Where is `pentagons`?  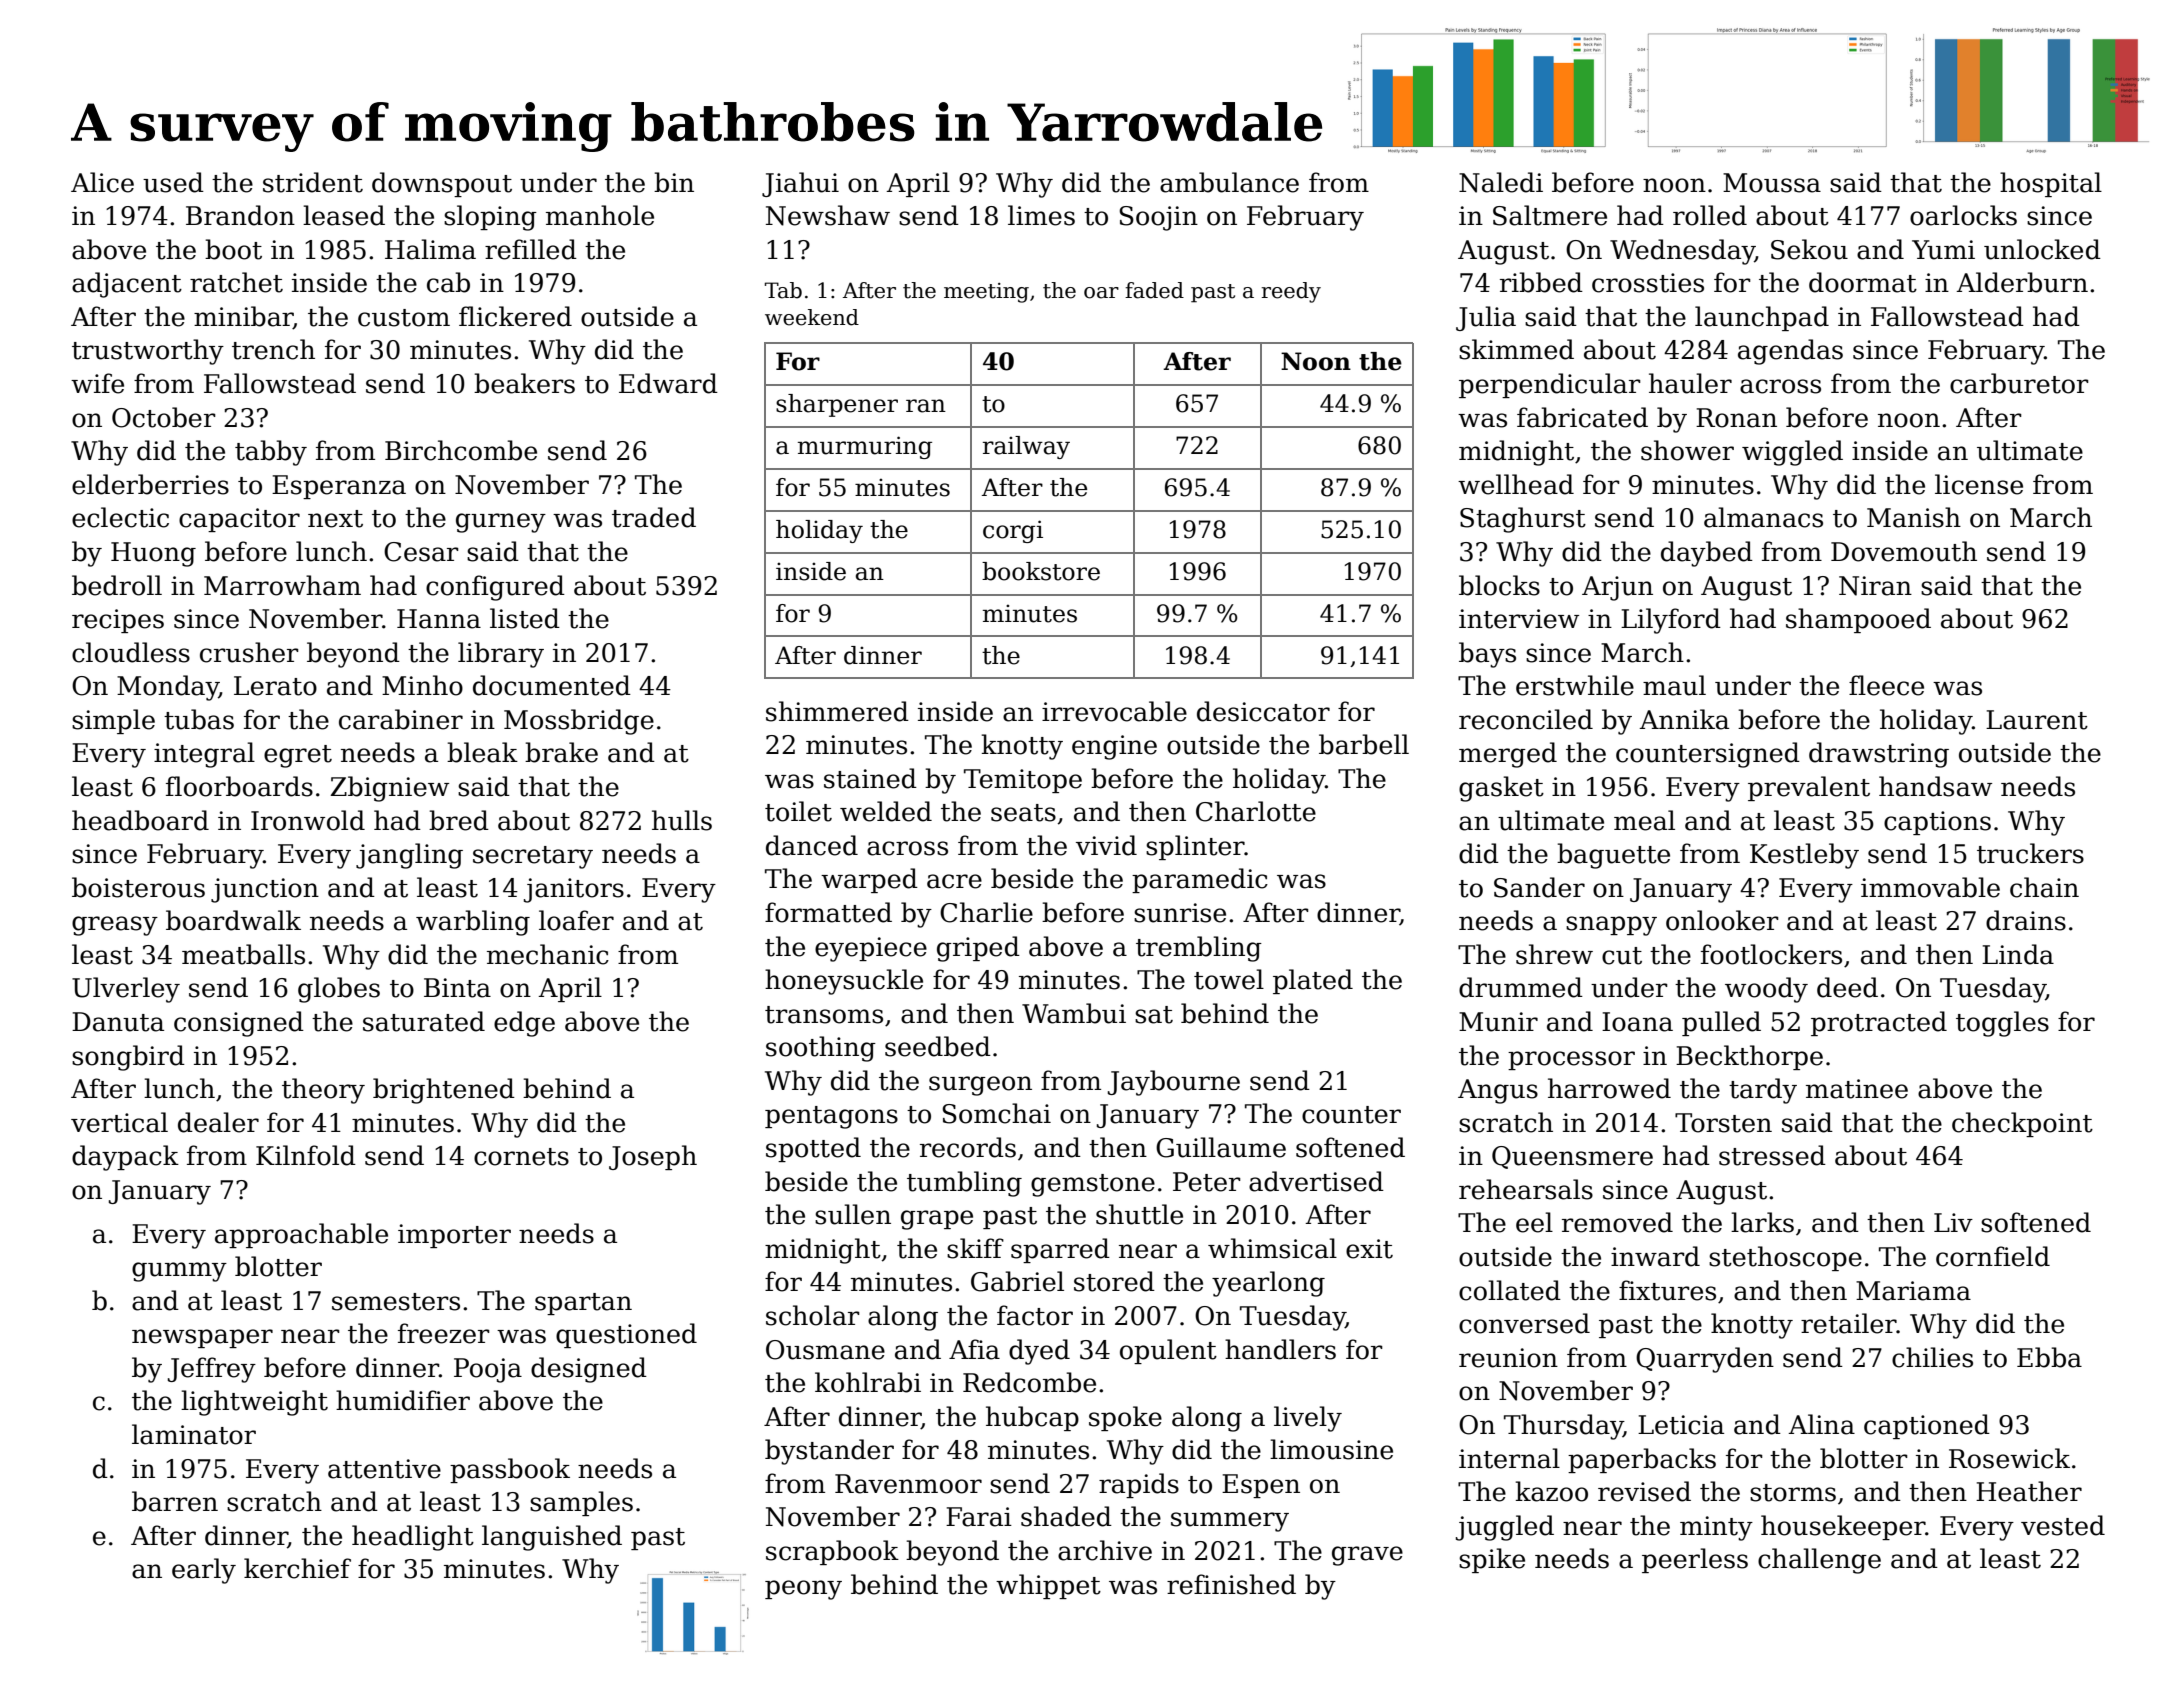 pentagons is located at coordinates (831, 1117).
